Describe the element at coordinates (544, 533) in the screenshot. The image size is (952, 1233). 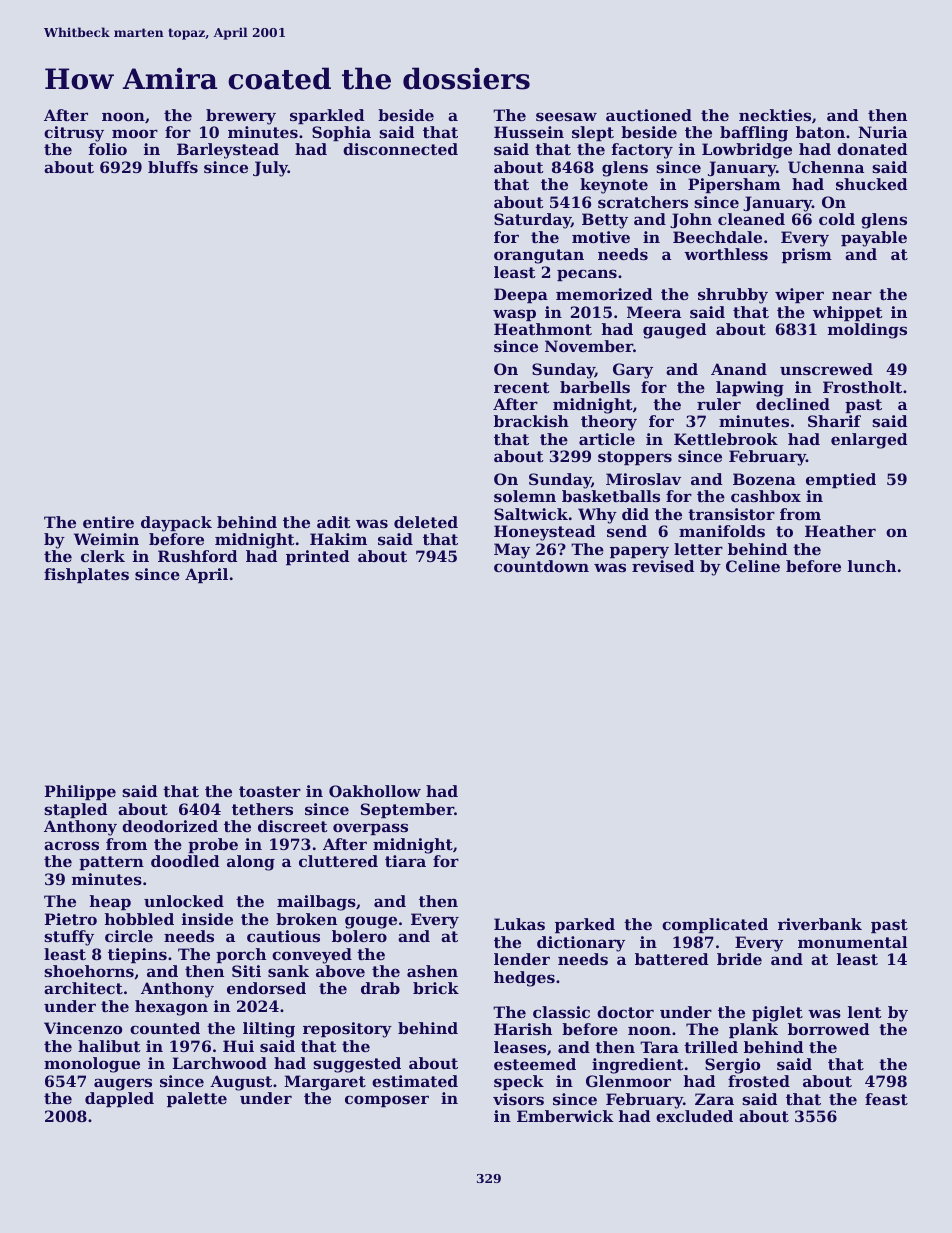
I see `Honeystead` at that location.
